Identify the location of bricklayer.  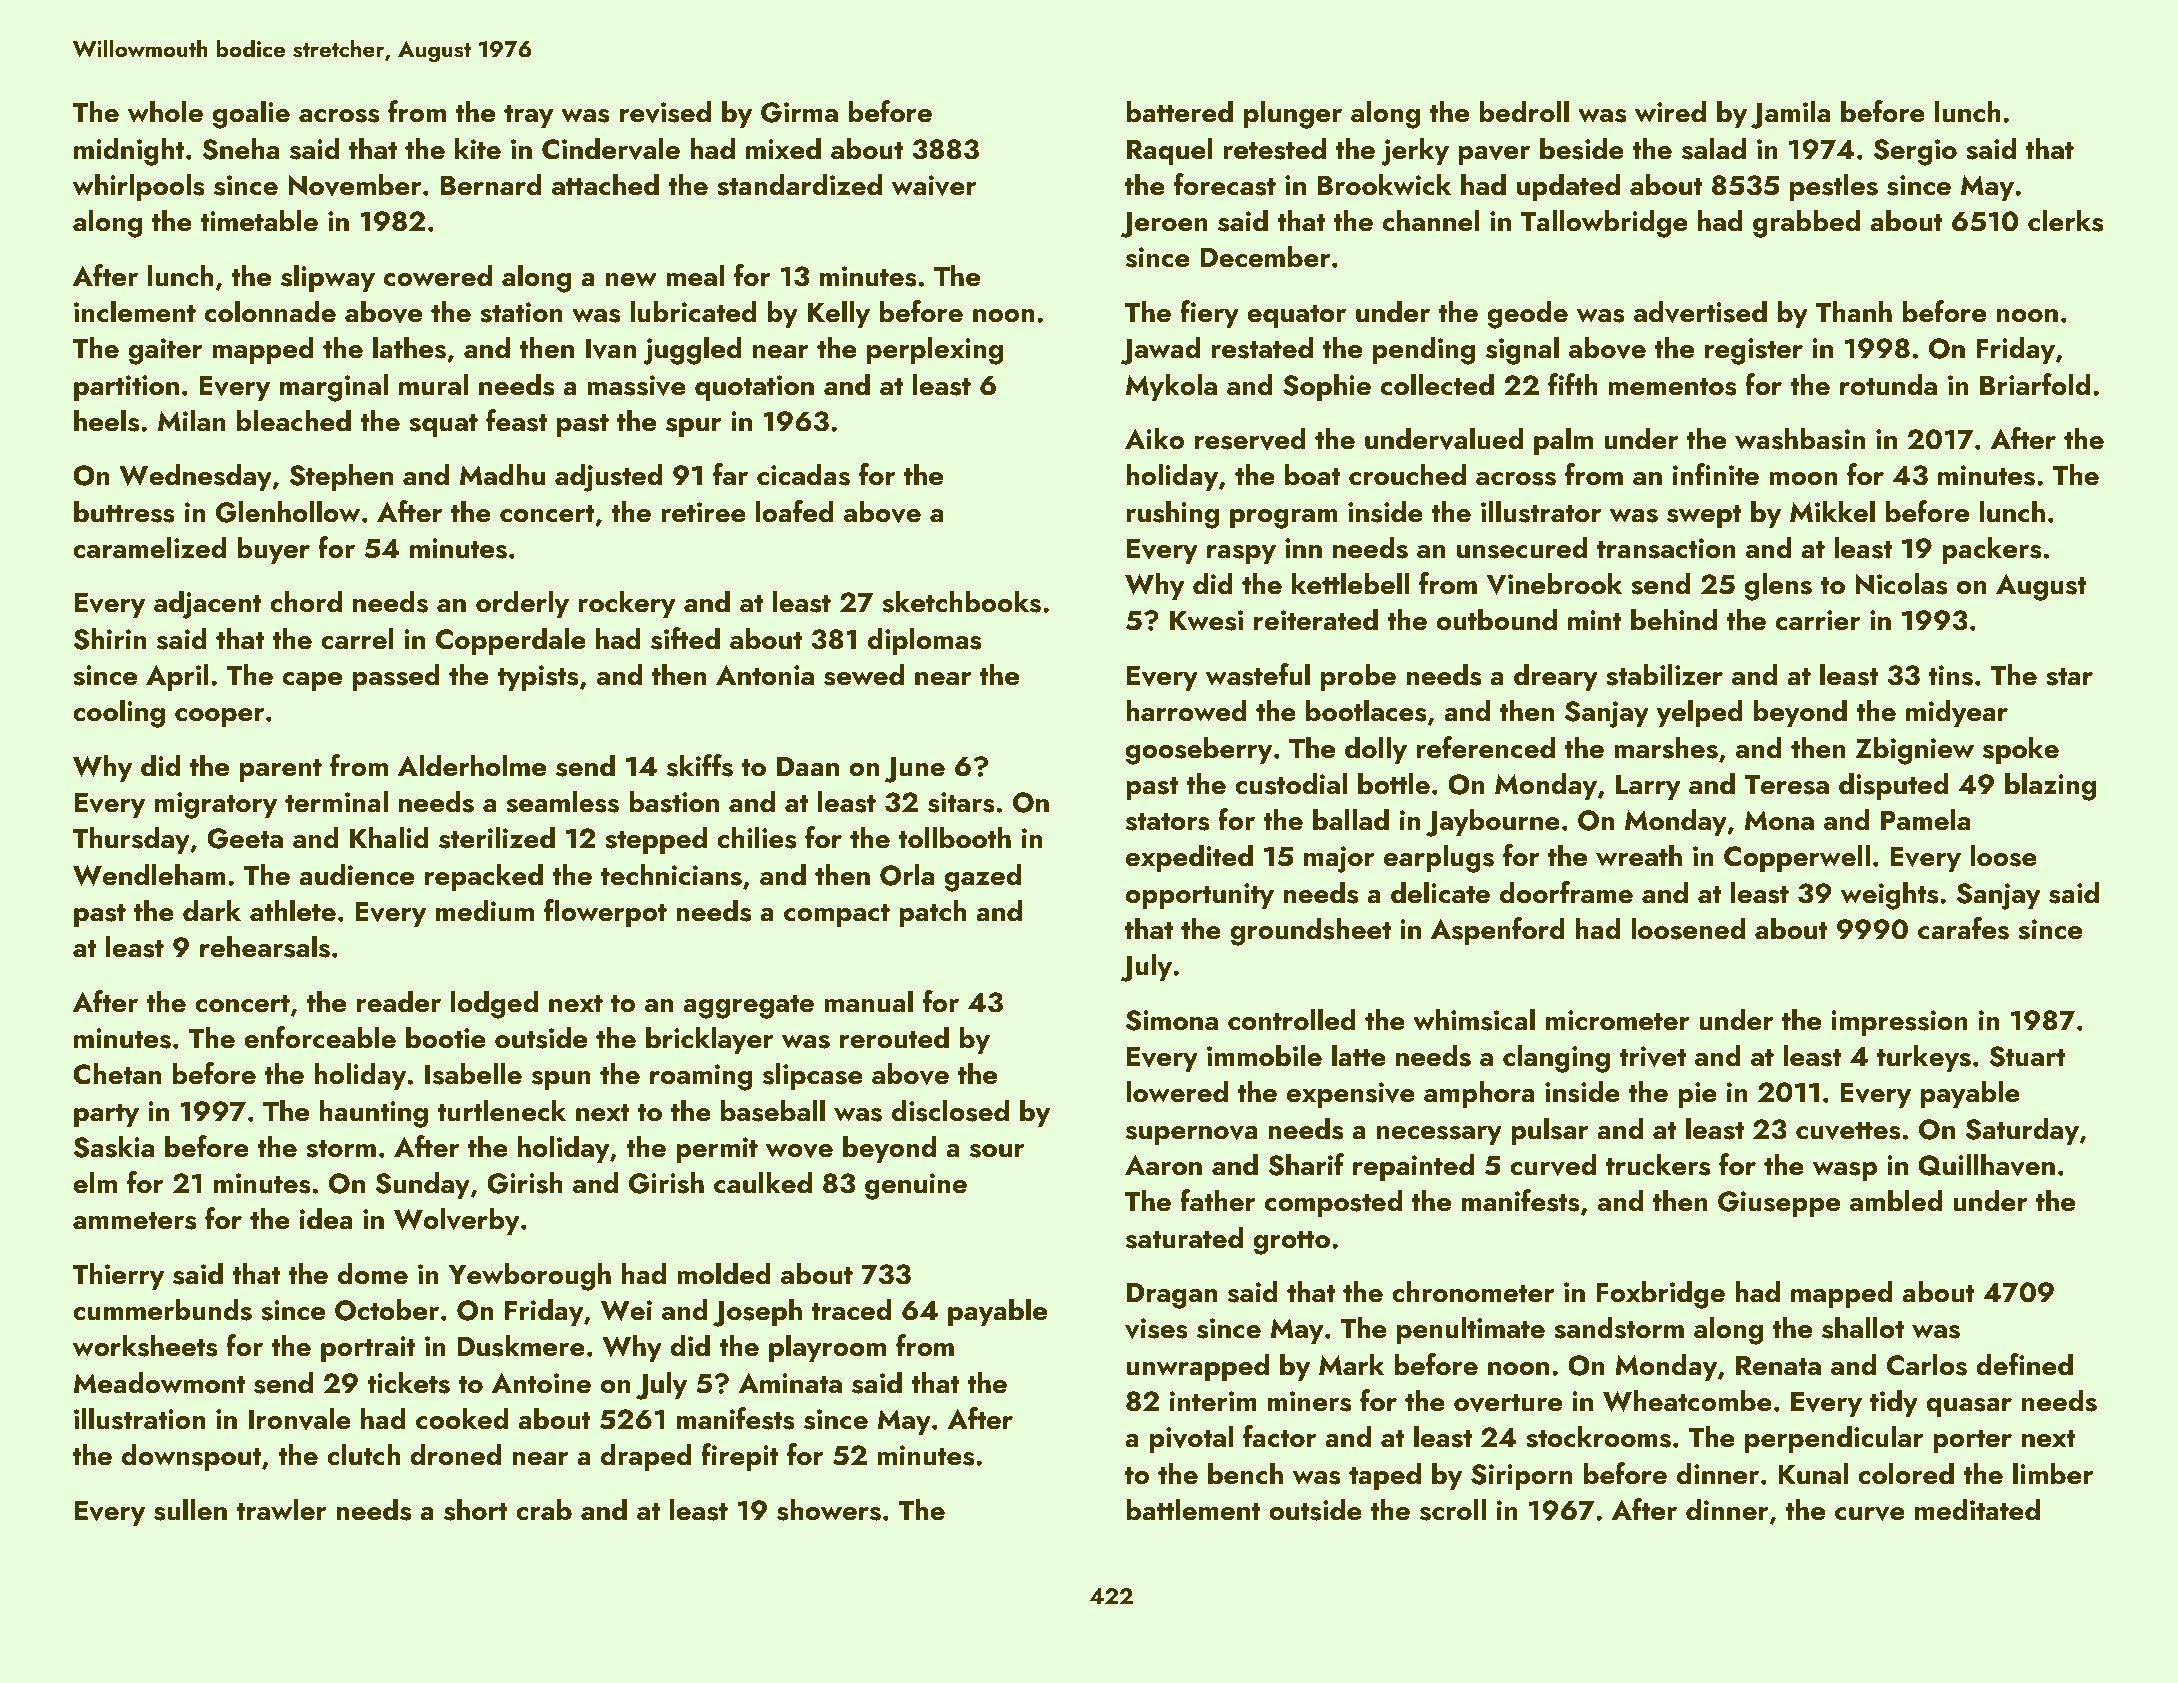
(709, 1040).
